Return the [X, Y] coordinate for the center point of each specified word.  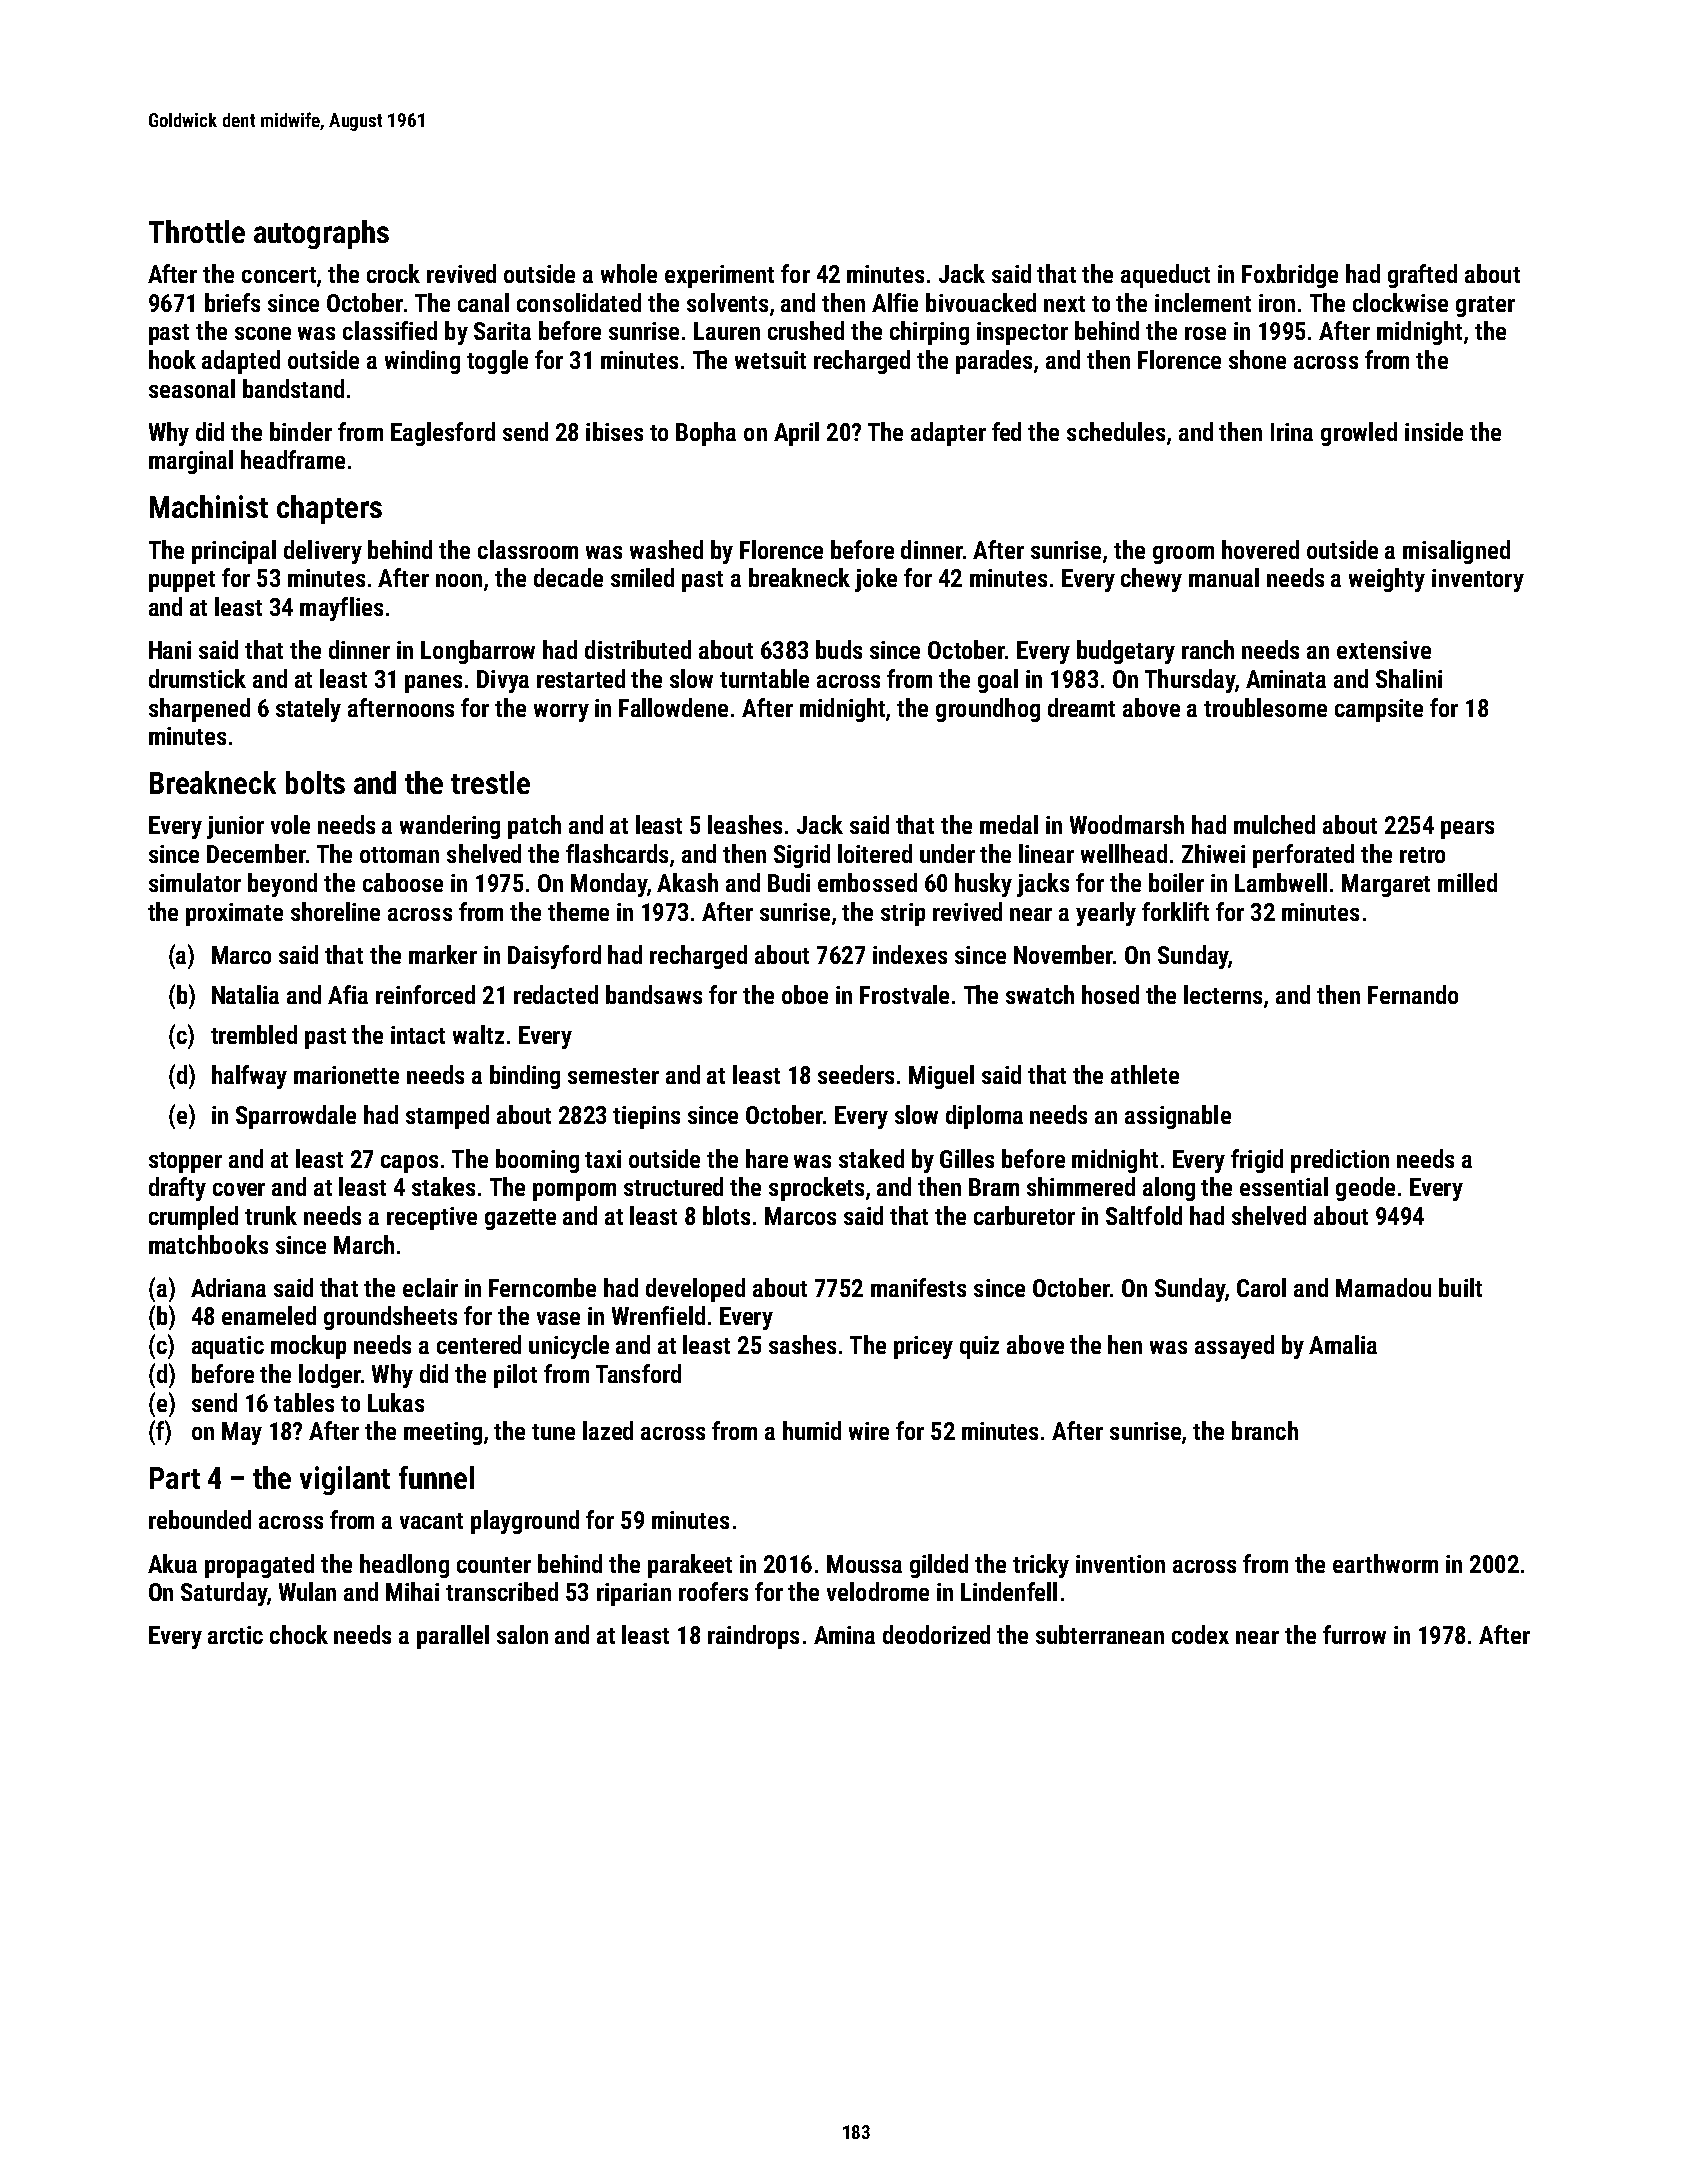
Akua [172, 1563]
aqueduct [1165, 276]
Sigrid [802, 856]
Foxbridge [1290, 276]
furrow [1354, 1634]
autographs [321, 234]
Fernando [1413, 994]
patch [534, 827]
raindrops [753, 1637]
